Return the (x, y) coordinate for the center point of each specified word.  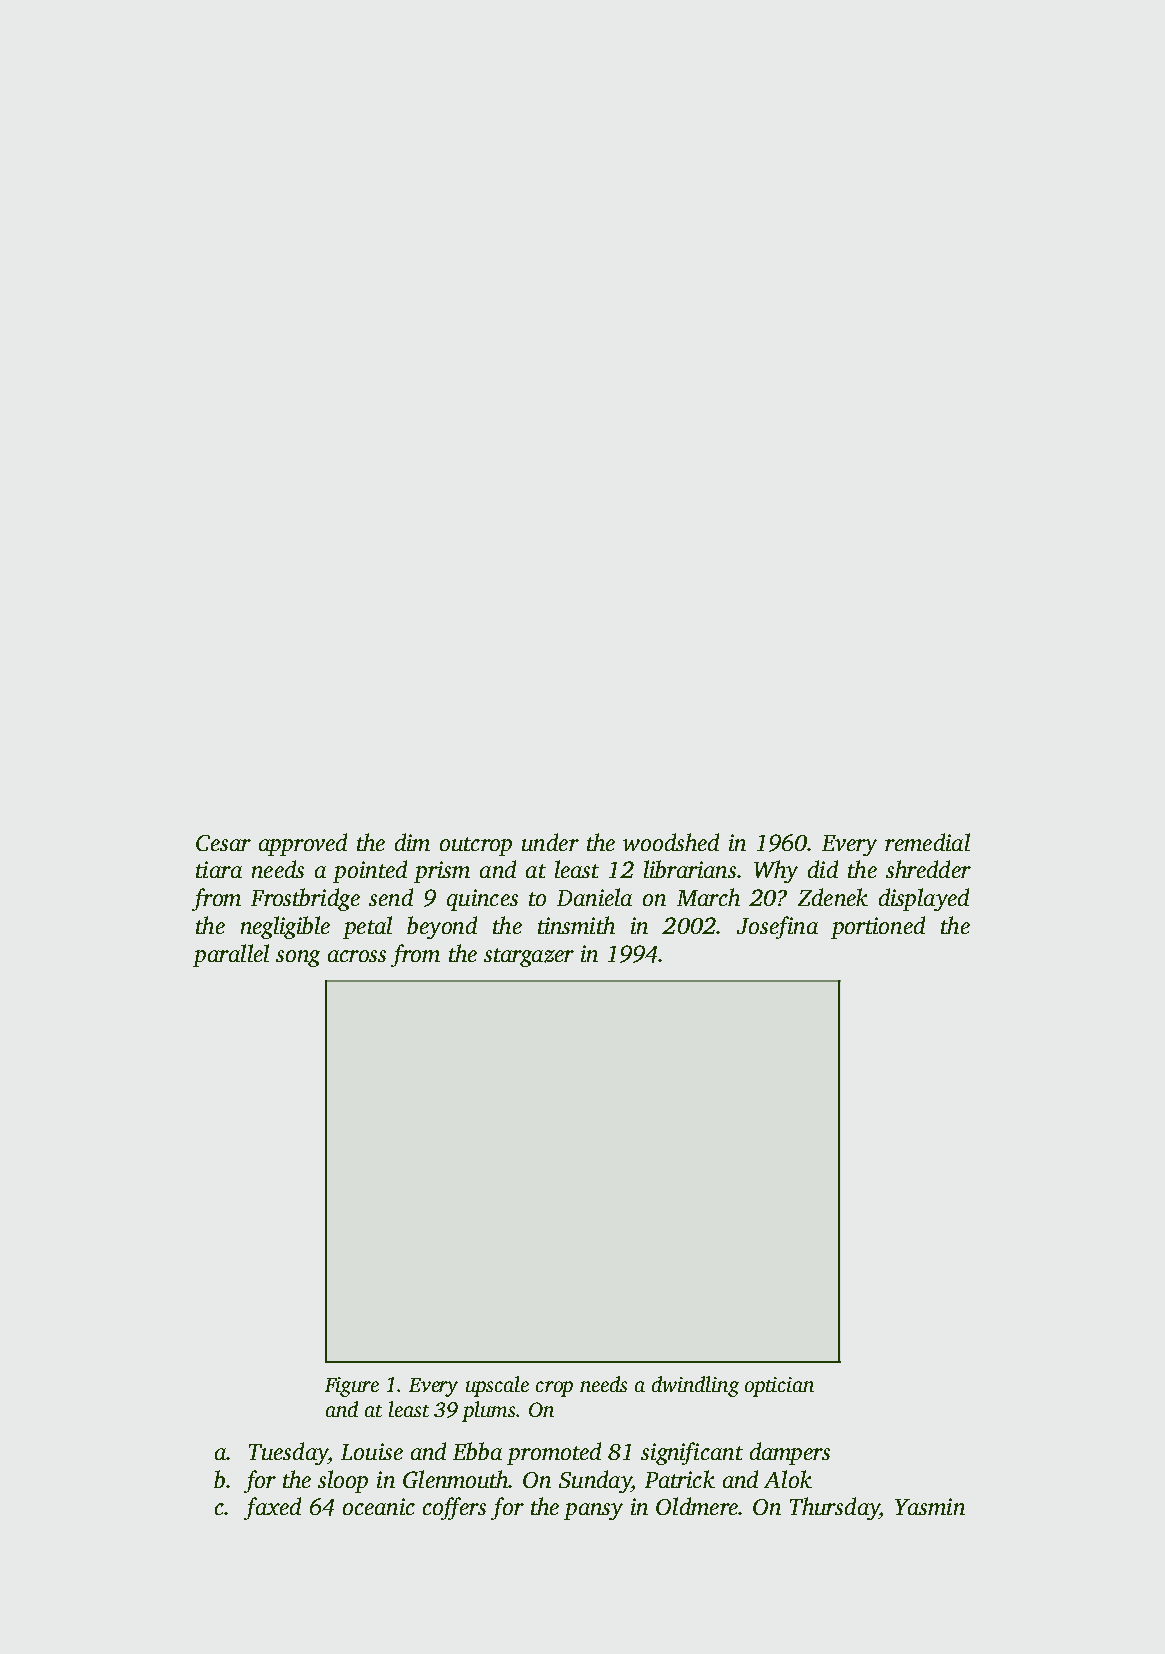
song (298, 958)
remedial (927, 842)
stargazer (529, 957)
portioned (878, 927)
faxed (272, 1508)
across (357, 956)
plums (488, 1411)
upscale (497, 1386)
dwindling (695, 1386)
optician (779, 1387)
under (550, 842)
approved (303, 844)
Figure (352, 1387)
